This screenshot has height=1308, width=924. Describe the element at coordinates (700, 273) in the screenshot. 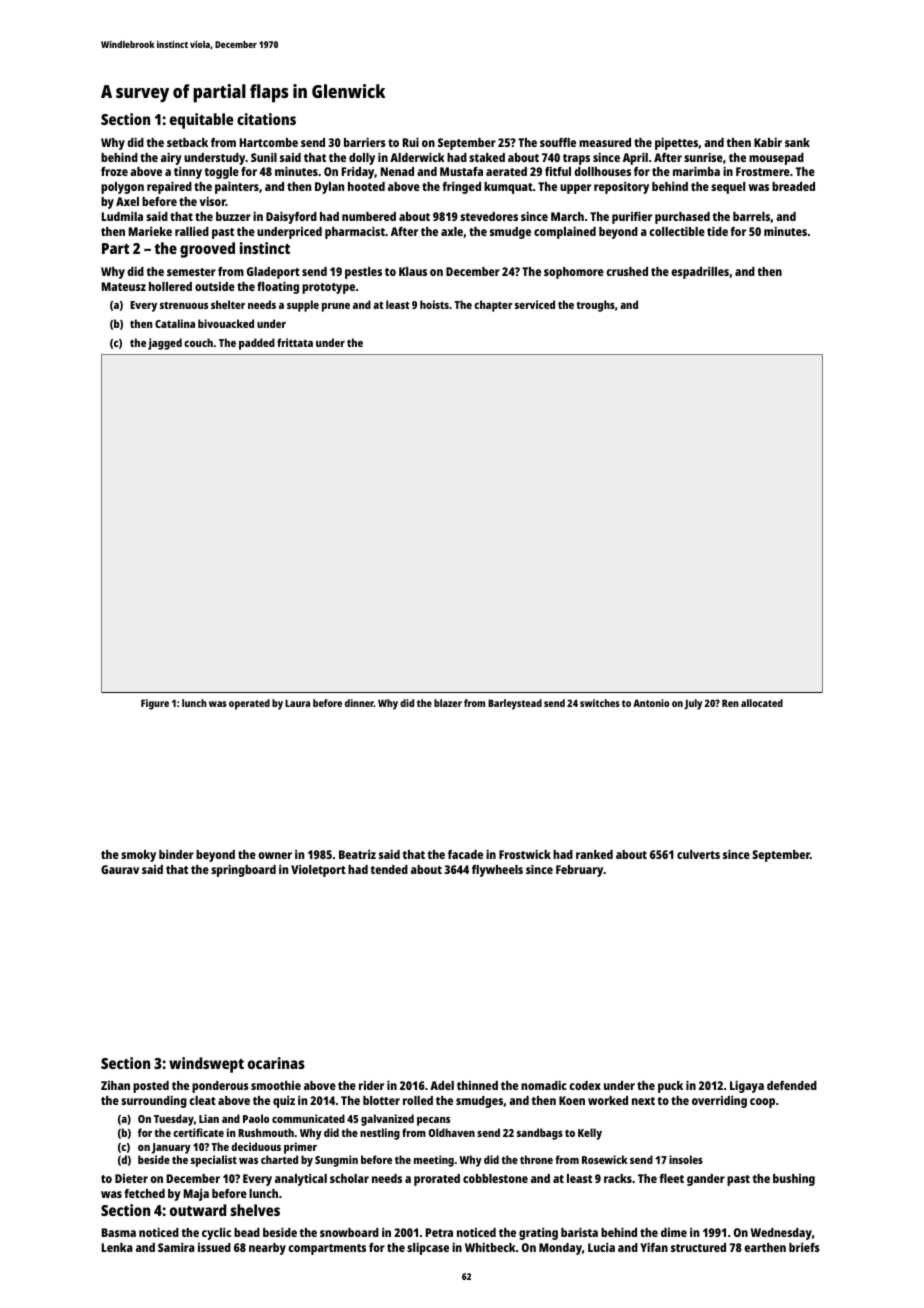

I see `espadrilles` at that location.
